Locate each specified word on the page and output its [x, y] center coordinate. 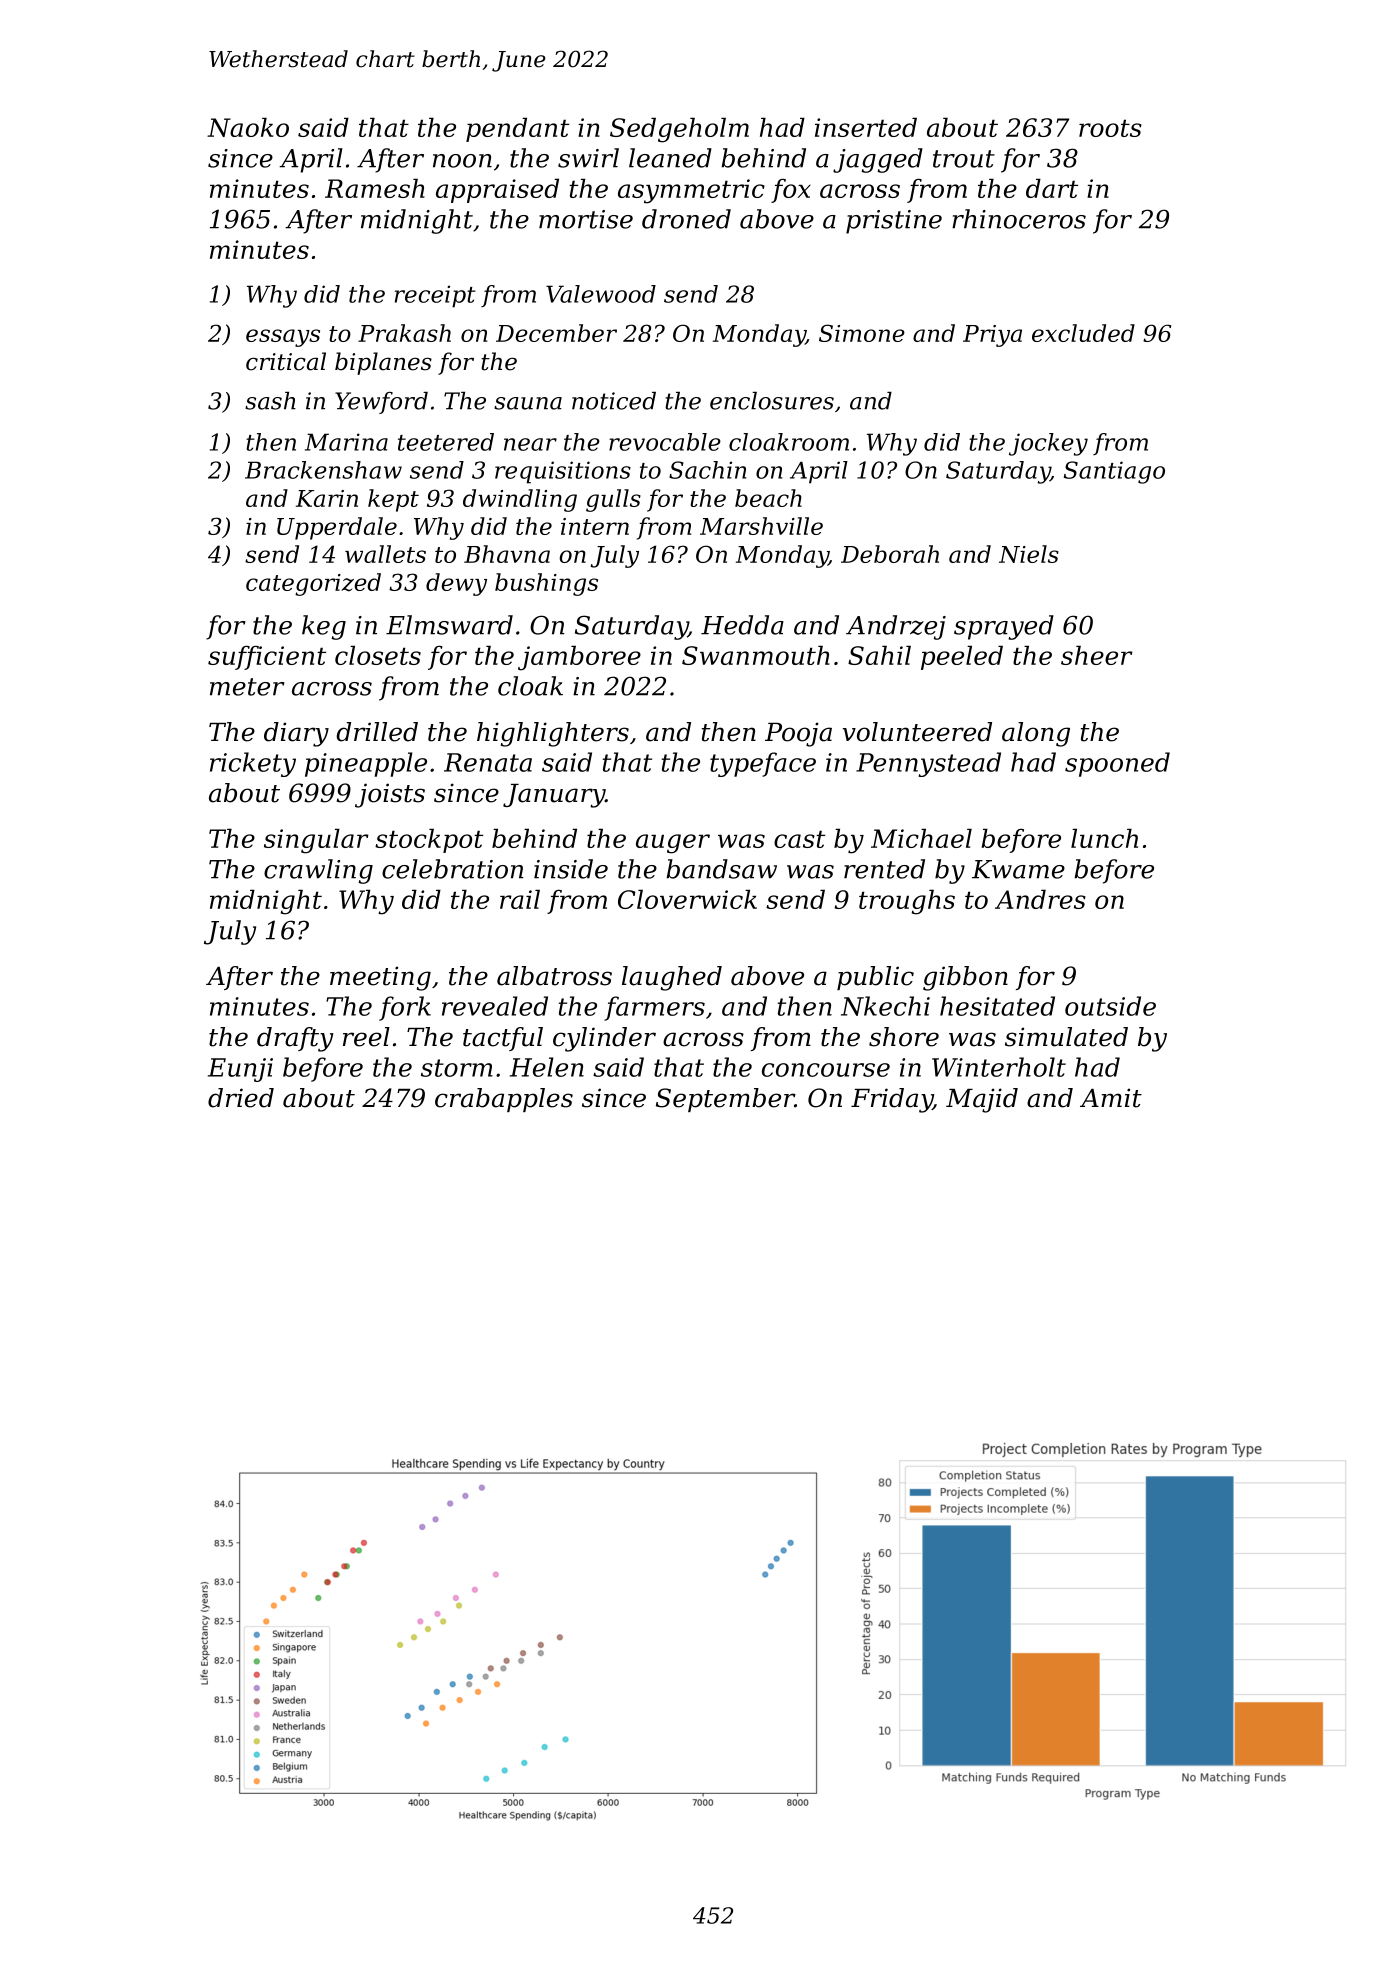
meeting [380, 978]
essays [283, 338]
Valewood [601, 294]
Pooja [798, 734]
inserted [866, 127]
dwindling [520, 500]
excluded [1083, 333]
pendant [517, 129]
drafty [295, 1039]
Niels [1029, 554]
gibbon [965, 978]
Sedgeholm [679, 130]
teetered [446, 442]
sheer [1097, 655]
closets [378, 655]
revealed [495, 1006]
